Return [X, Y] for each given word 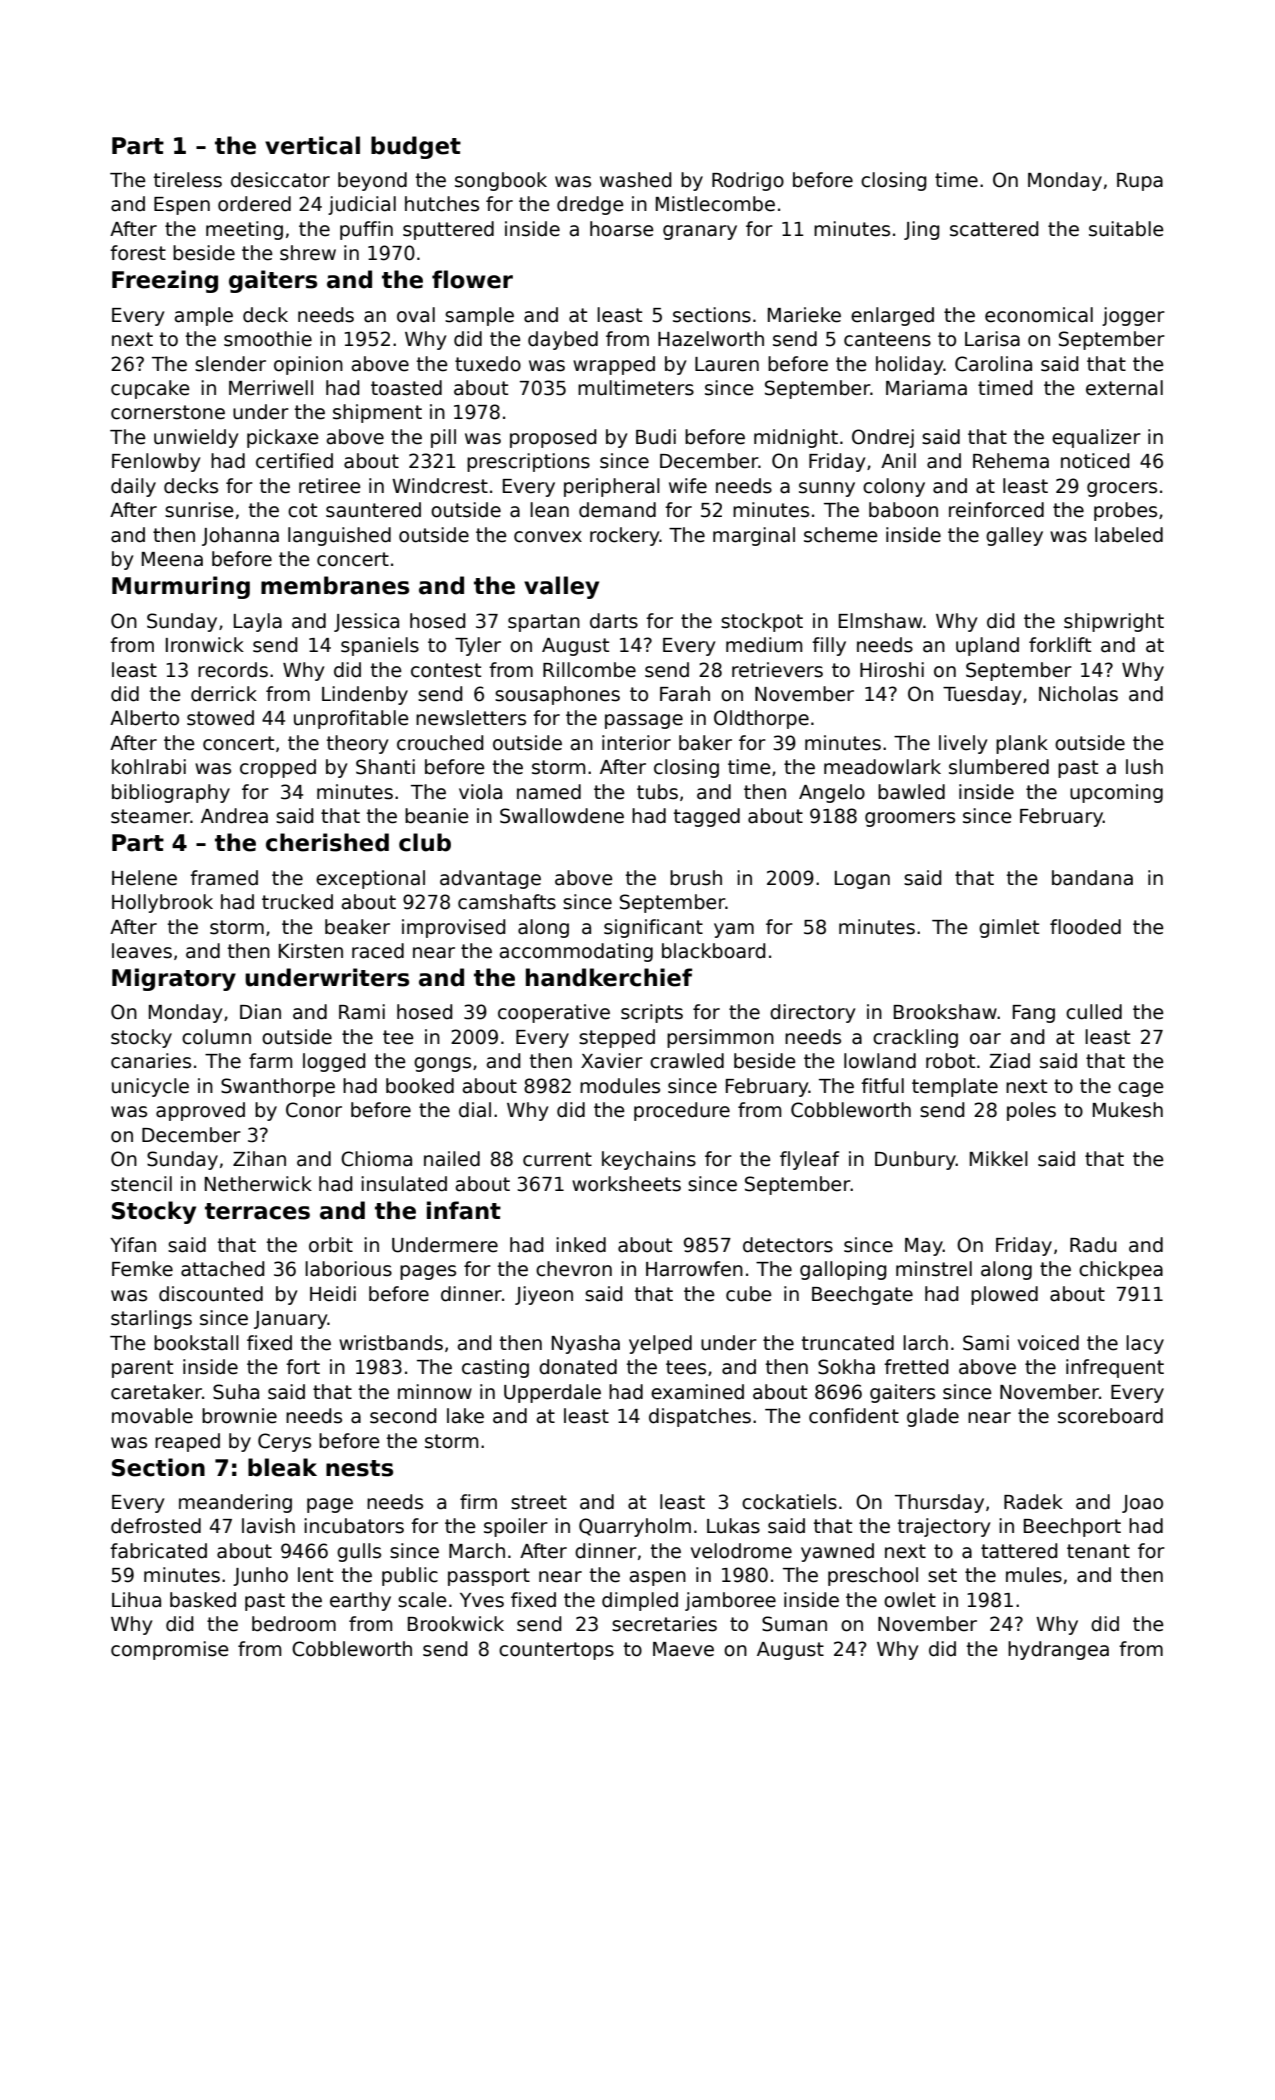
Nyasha [586, 1344]
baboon [903, 510]
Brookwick [456, 1624]
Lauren [727, 364]
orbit [331, 1245]
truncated [848, 1343]
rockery [625, 536]
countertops [556, 1651]
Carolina [993, 364]
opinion [308, 365]
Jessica [366, 622]
